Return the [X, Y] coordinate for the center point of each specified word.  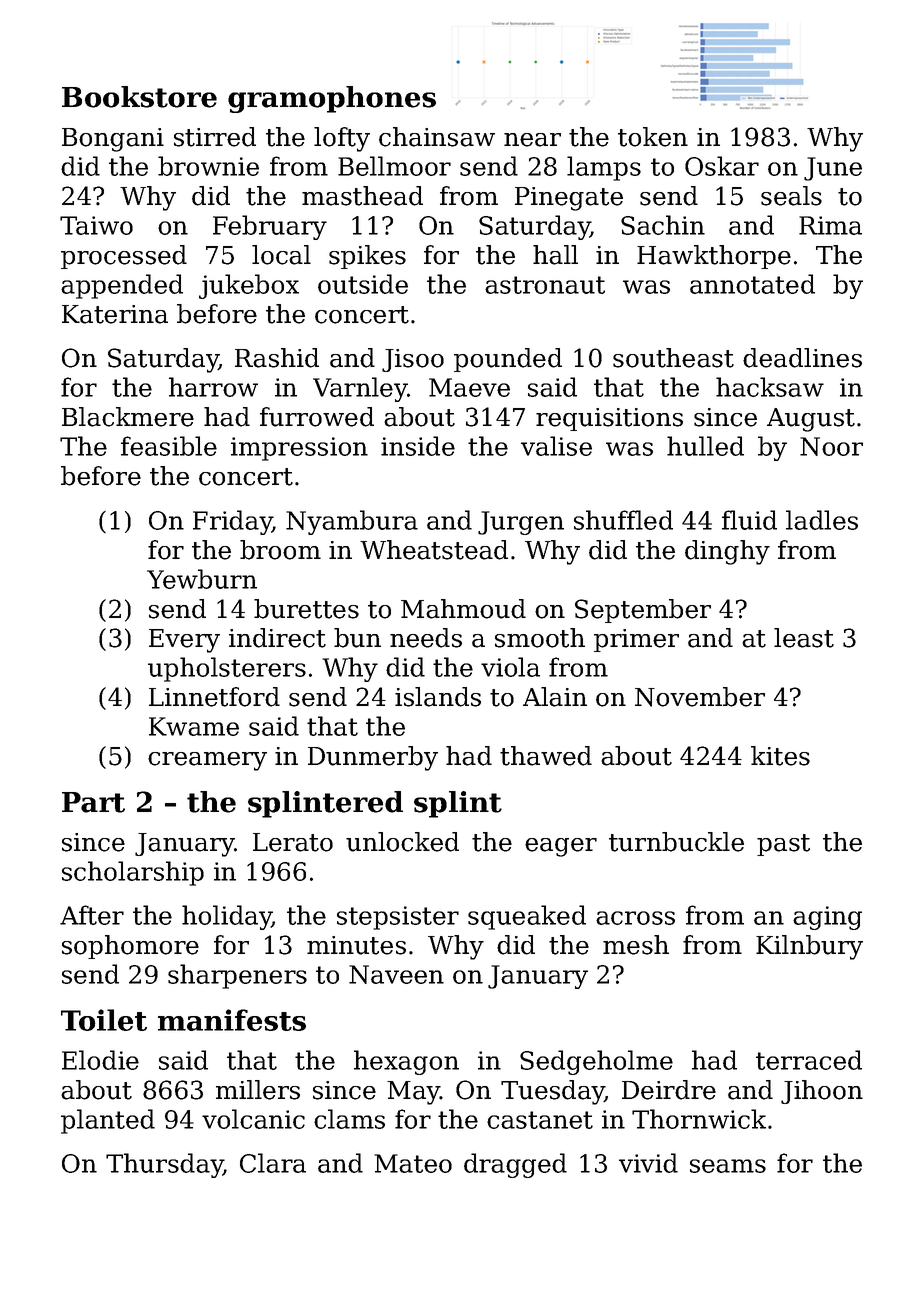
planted [108, 1121]
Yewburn [202, 579]
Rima [830, 225]
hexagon [406, 1062]
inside [418, 446]
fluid [749, 520]
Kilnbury [809, 947]
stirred [215, 137]
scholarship [133, 873]
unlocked [402, 842]
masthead [362, 196]
